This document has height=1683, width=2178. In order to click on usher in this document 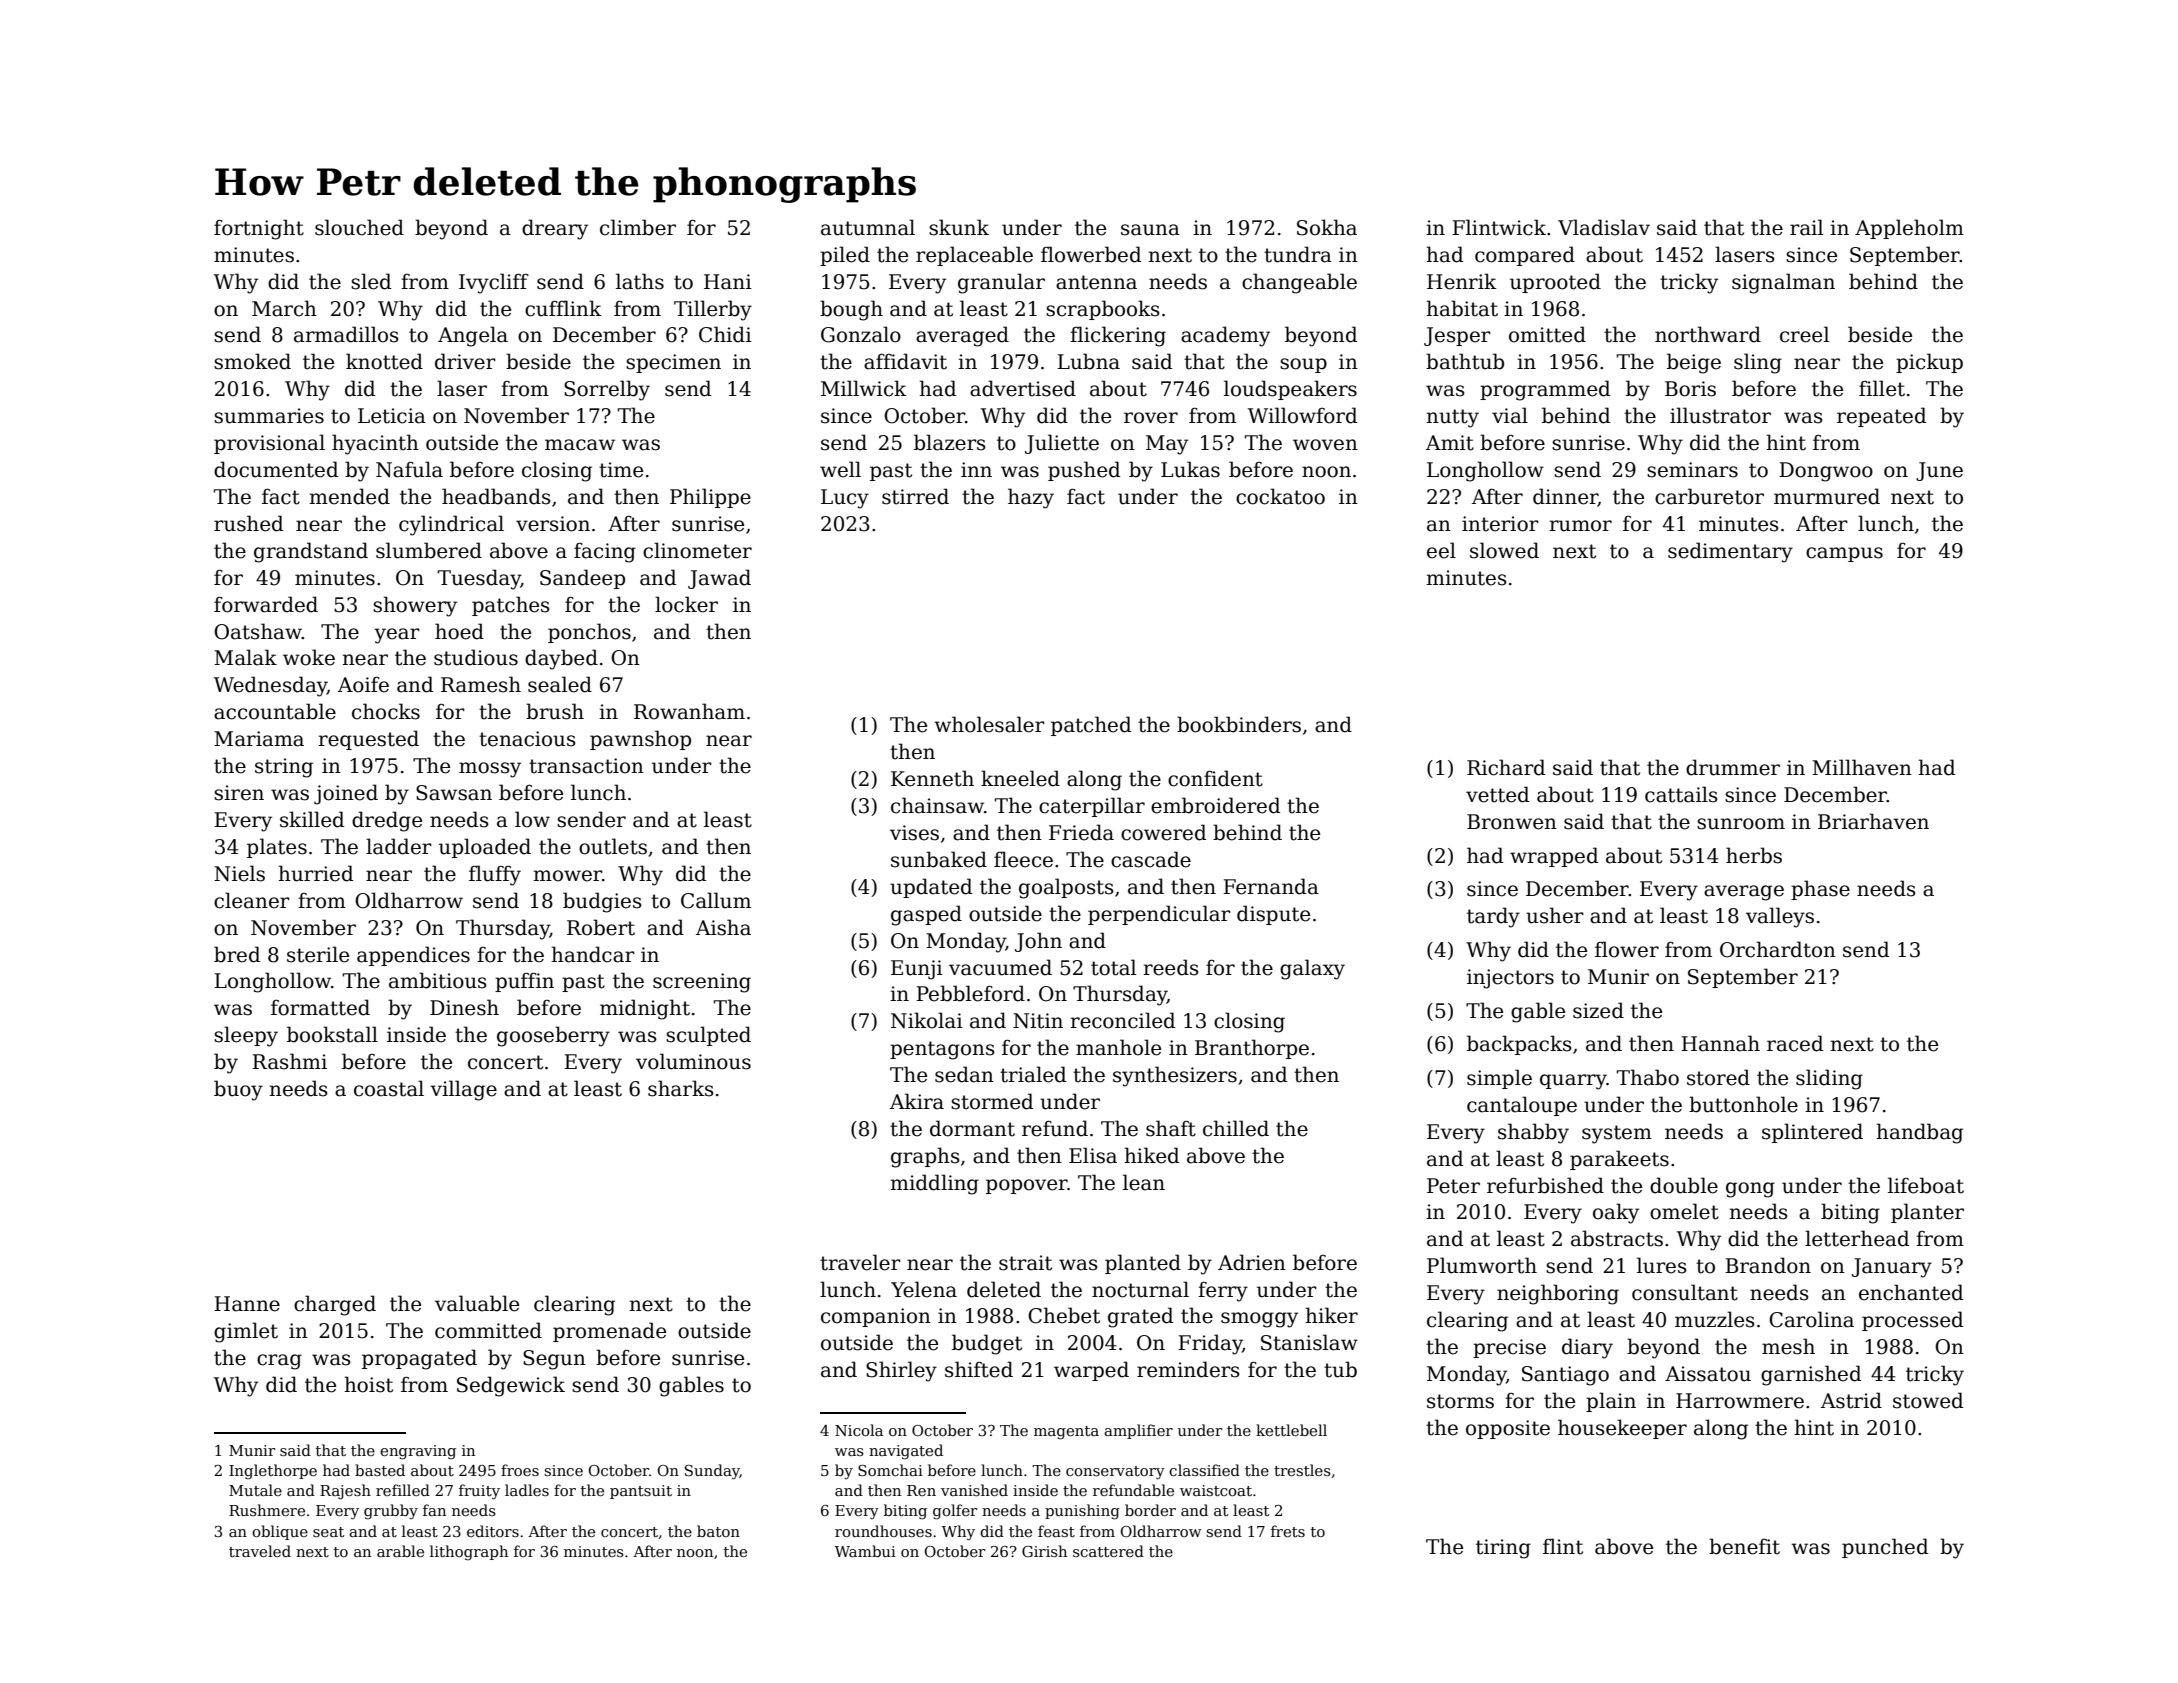, I will do `click(1555, 915)`.
